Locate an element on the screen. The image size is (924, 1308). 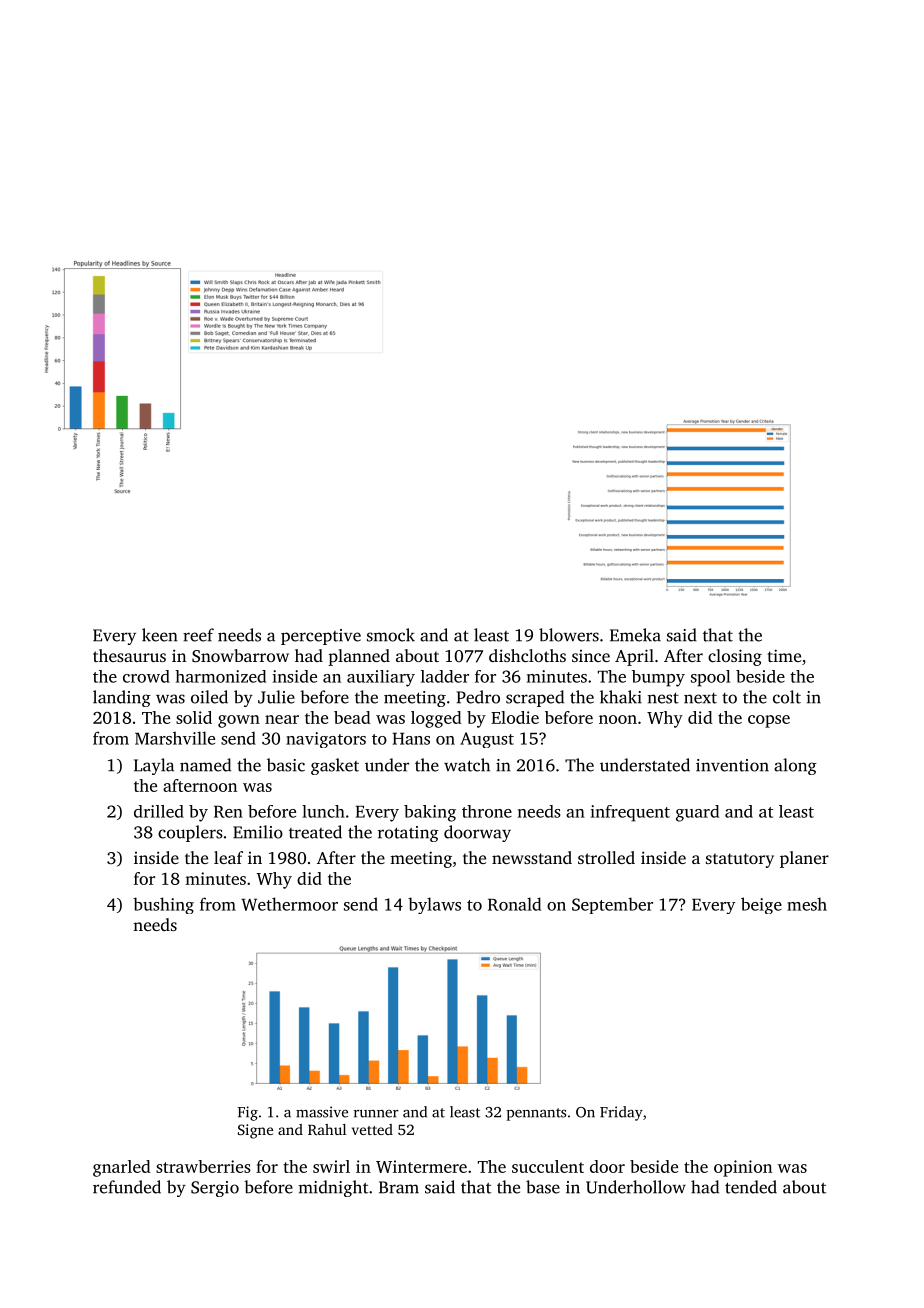
closing is located at coordinates (735, 657).
